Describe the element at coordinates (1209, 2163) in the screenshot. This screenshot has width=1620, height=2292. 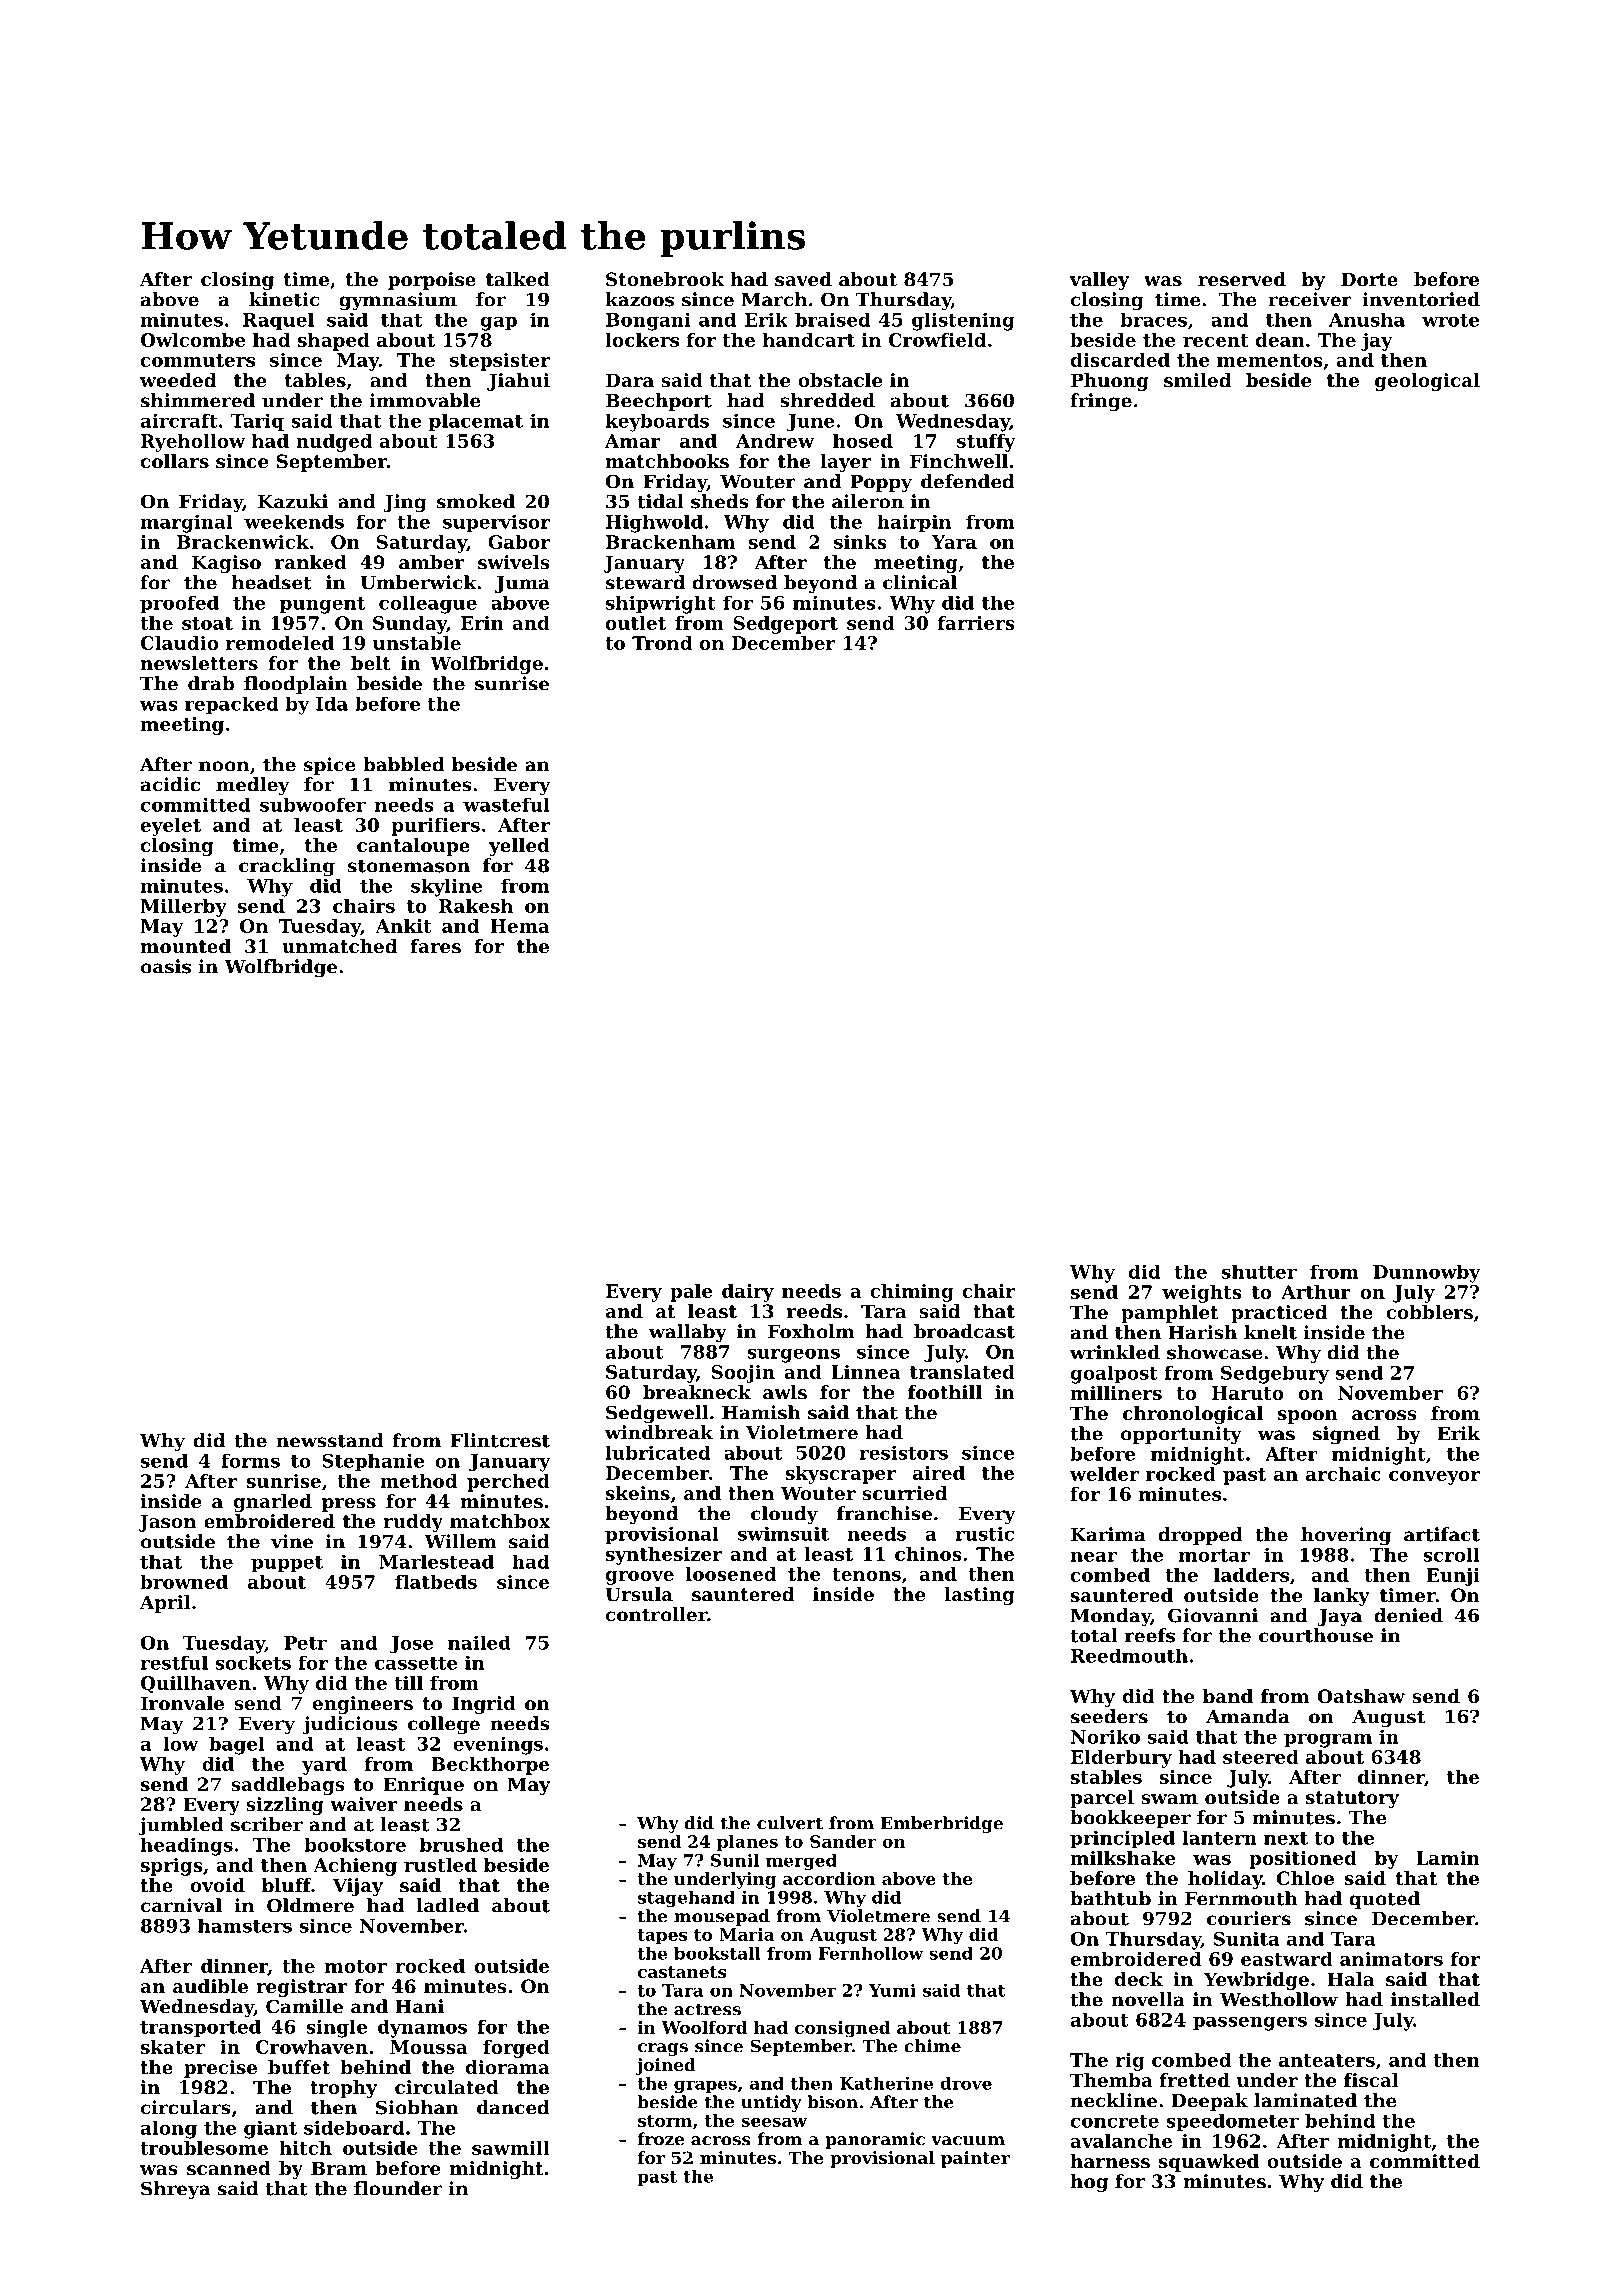
I see `squawked` at that location.
